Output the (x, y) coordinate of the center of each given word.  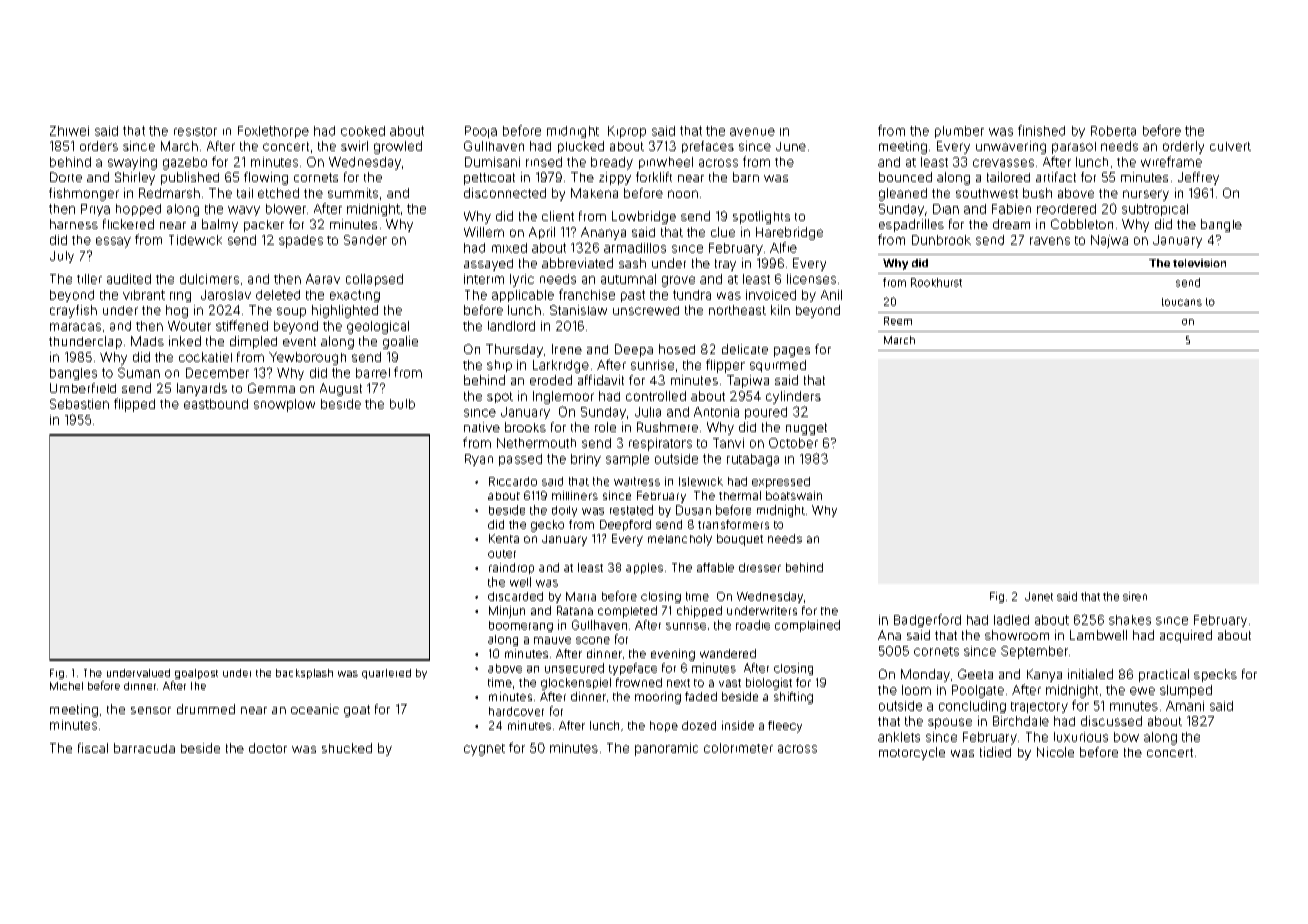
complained (807, 626)
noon (683, 194)
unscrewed (646, 310)
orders (99, 146)
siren (1135, 596)
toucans (1182, 302)
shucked (347, 748)
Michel (66, 686)
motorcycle (912, 753)
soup (291, 312)
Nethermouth (536, 443)
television (1199, 263)
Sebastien (79, 404)
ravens (1050, 241)
